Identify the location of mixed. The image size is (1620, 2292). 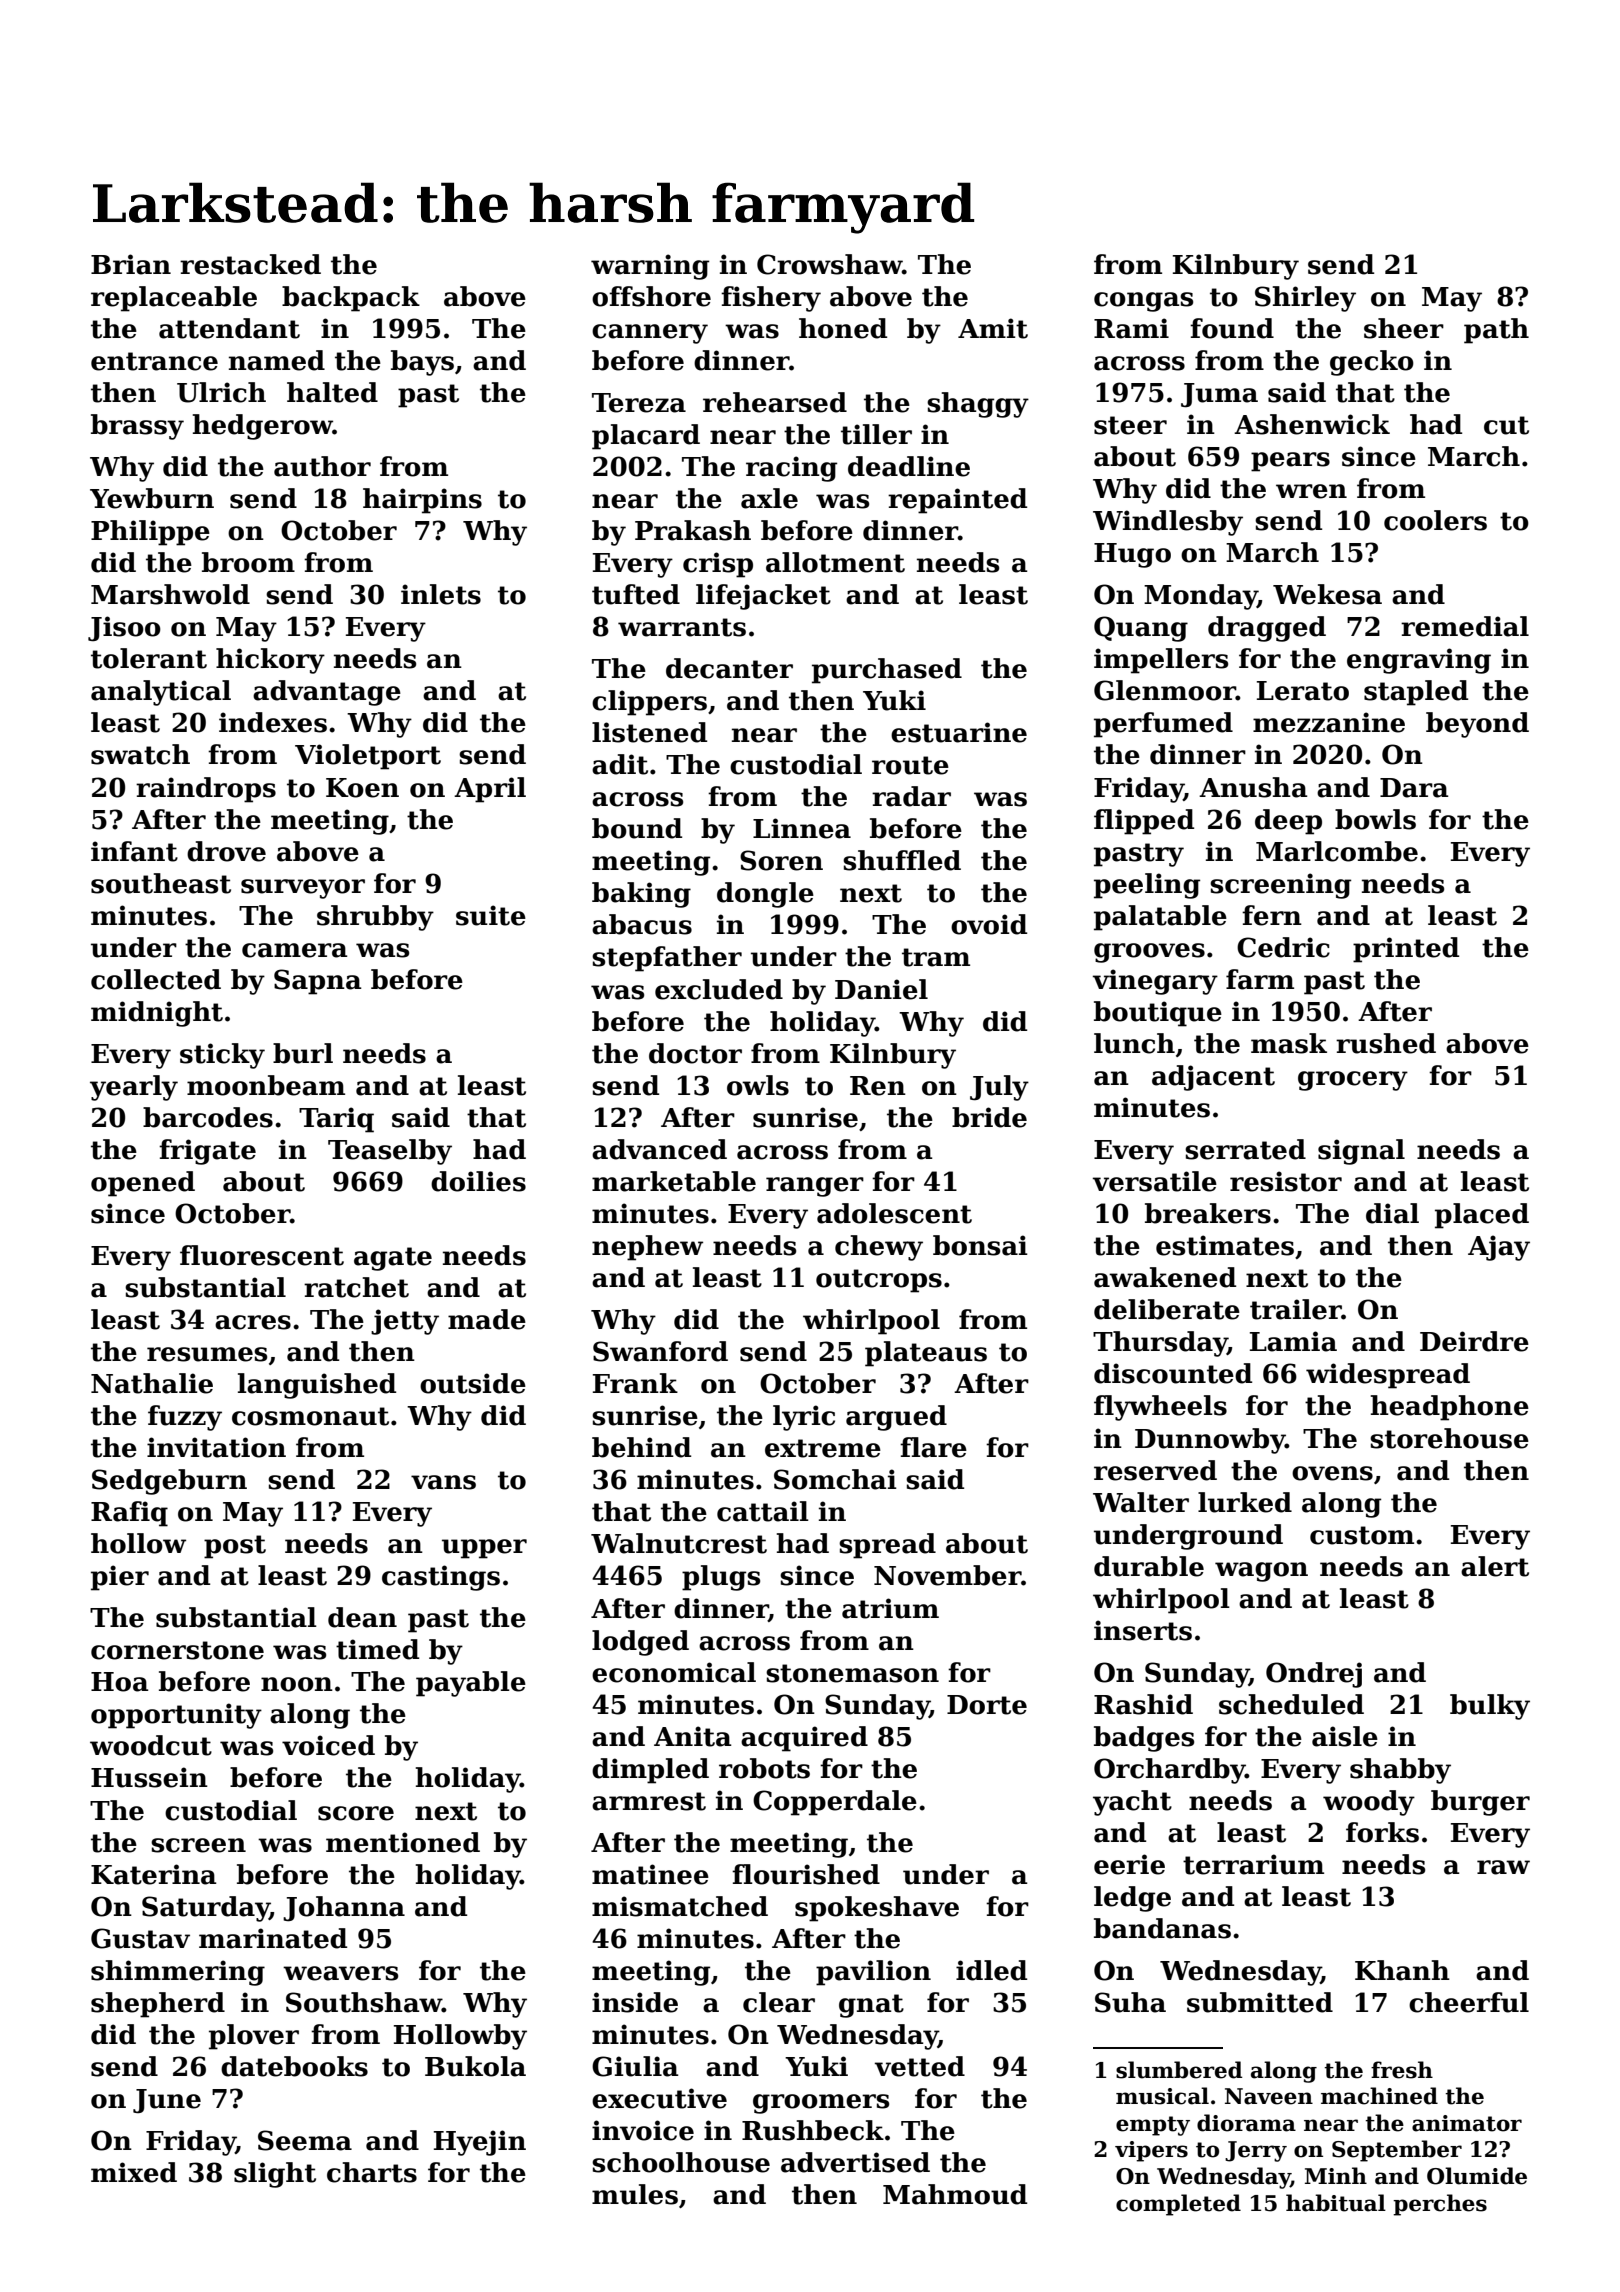
(134, 2172).
